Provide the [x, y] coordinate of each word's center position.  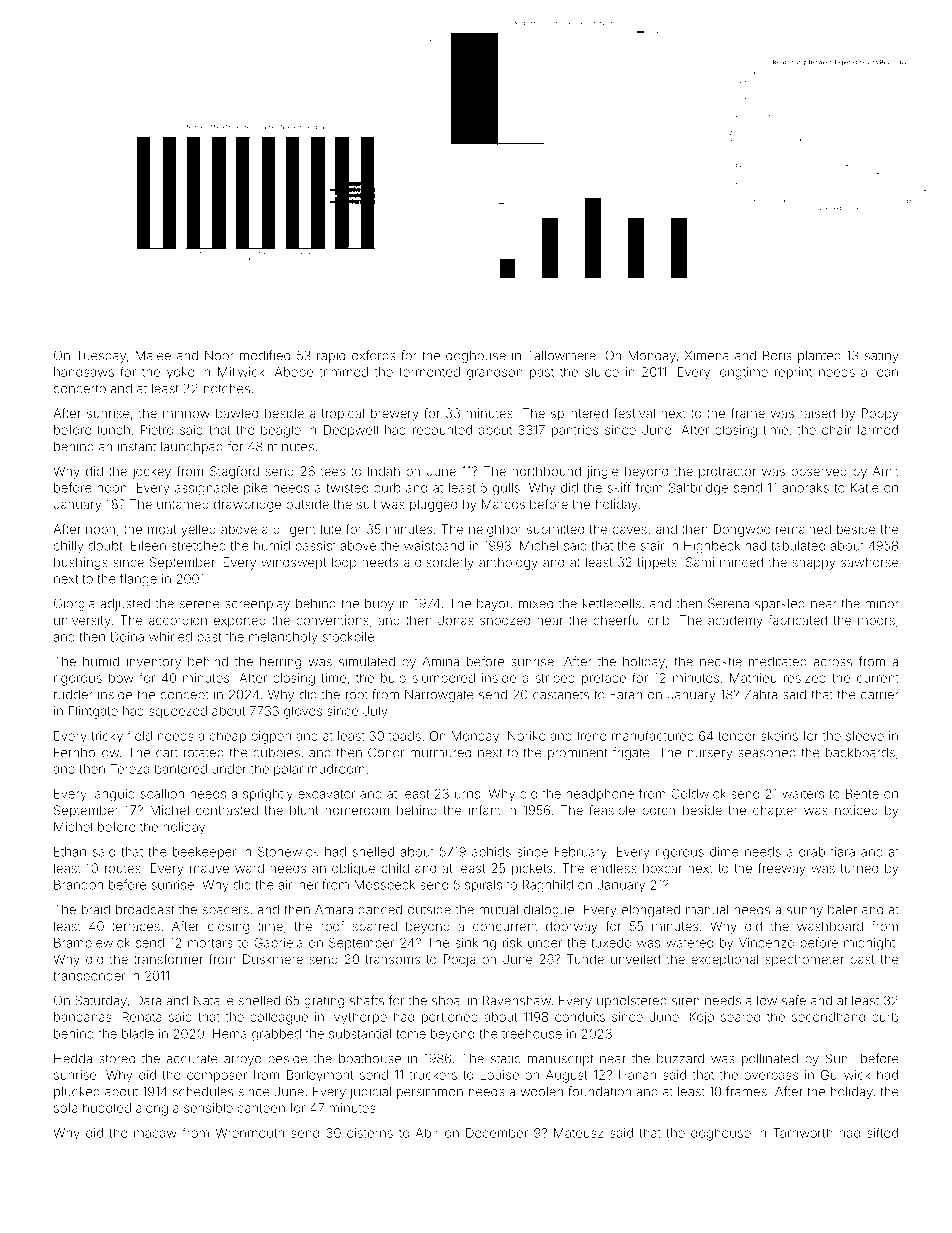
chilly [68, 547]
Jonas [456, 620]
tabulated [798, 546]
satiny [882, 357]
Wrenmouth [250, 1133]
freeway [781, 869]
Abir [427, 1133]
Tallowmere [562, 355]
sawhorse [870, 562]
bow [121, 678]
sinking [475, 944]
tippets [657, 563]
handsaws [84, 372]
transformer [168, 959]
